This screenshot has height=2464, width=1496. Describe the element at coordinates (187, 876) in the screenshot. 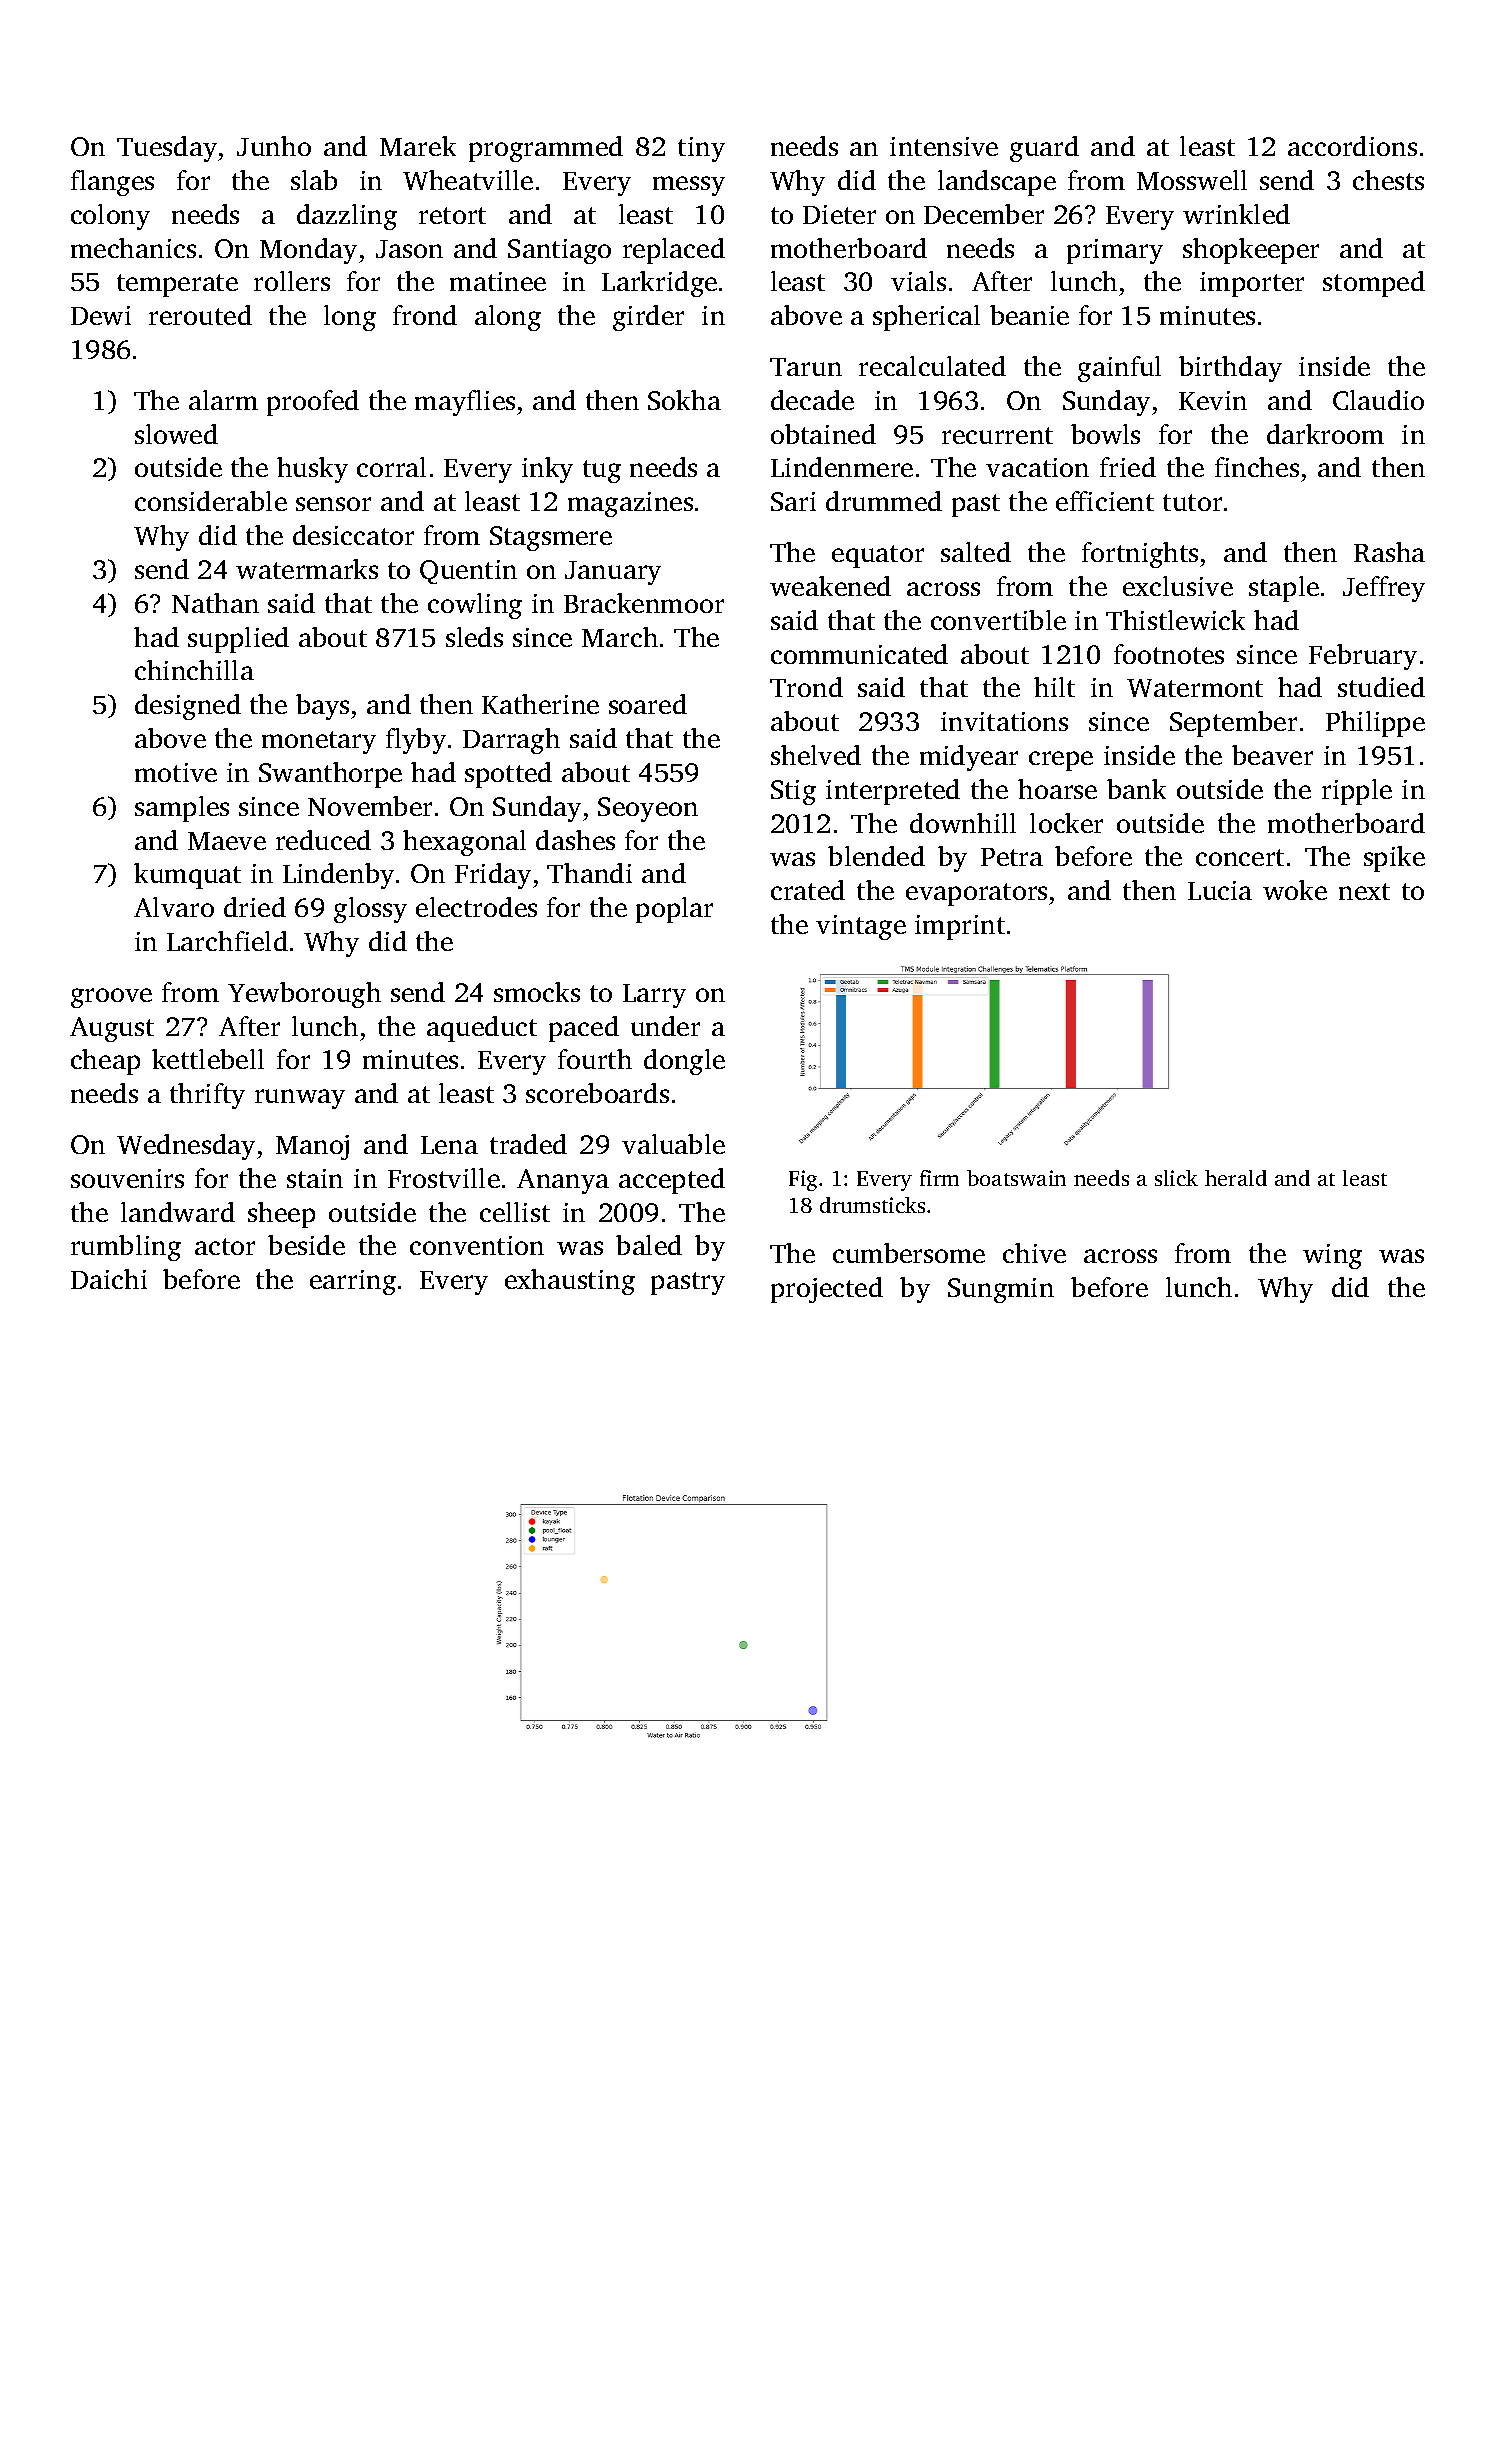

I see `kumquat` at that location.
